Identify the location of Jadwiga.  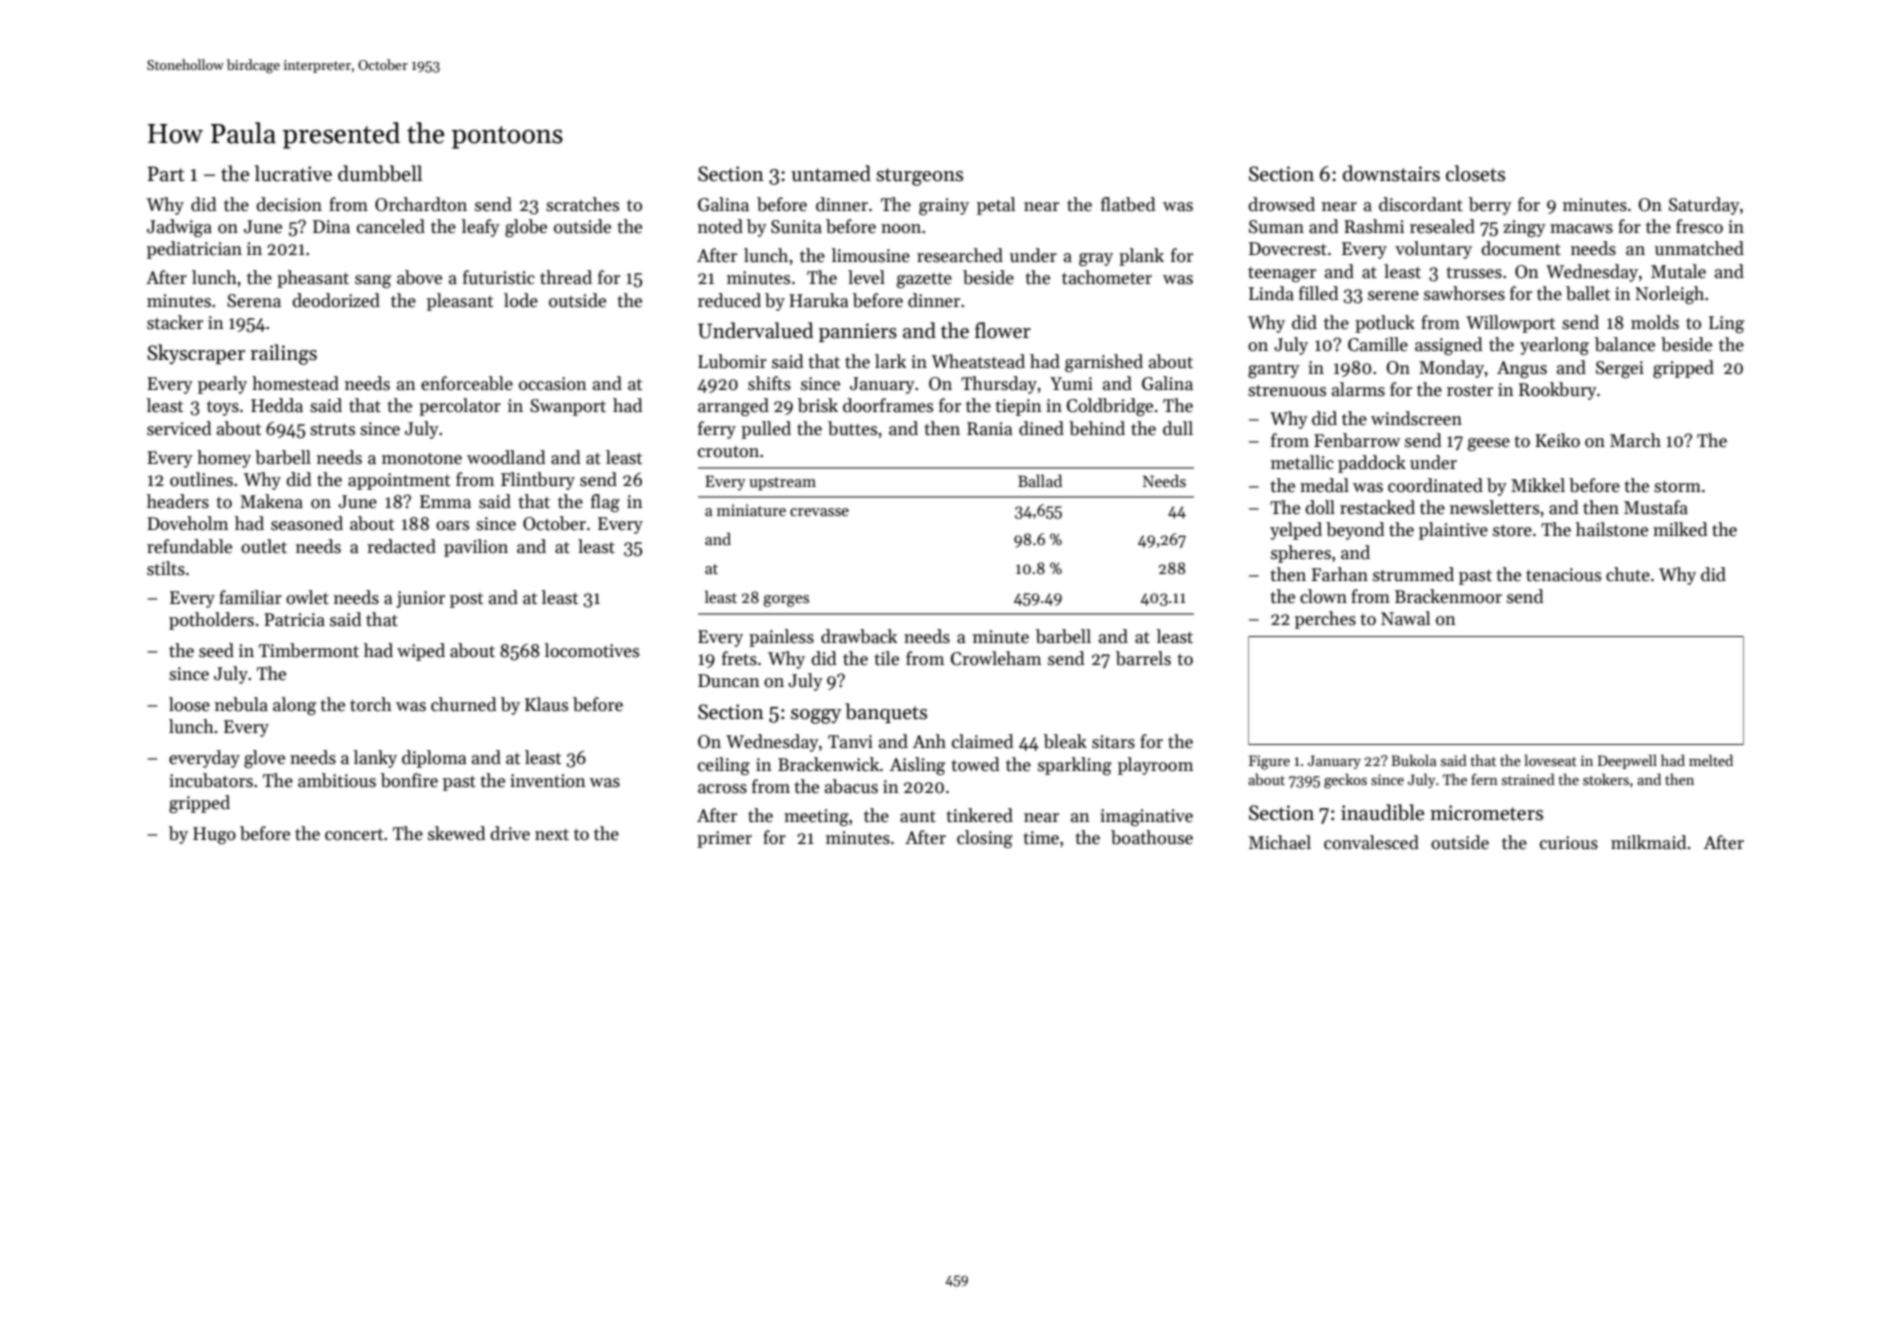
(179, 228).
